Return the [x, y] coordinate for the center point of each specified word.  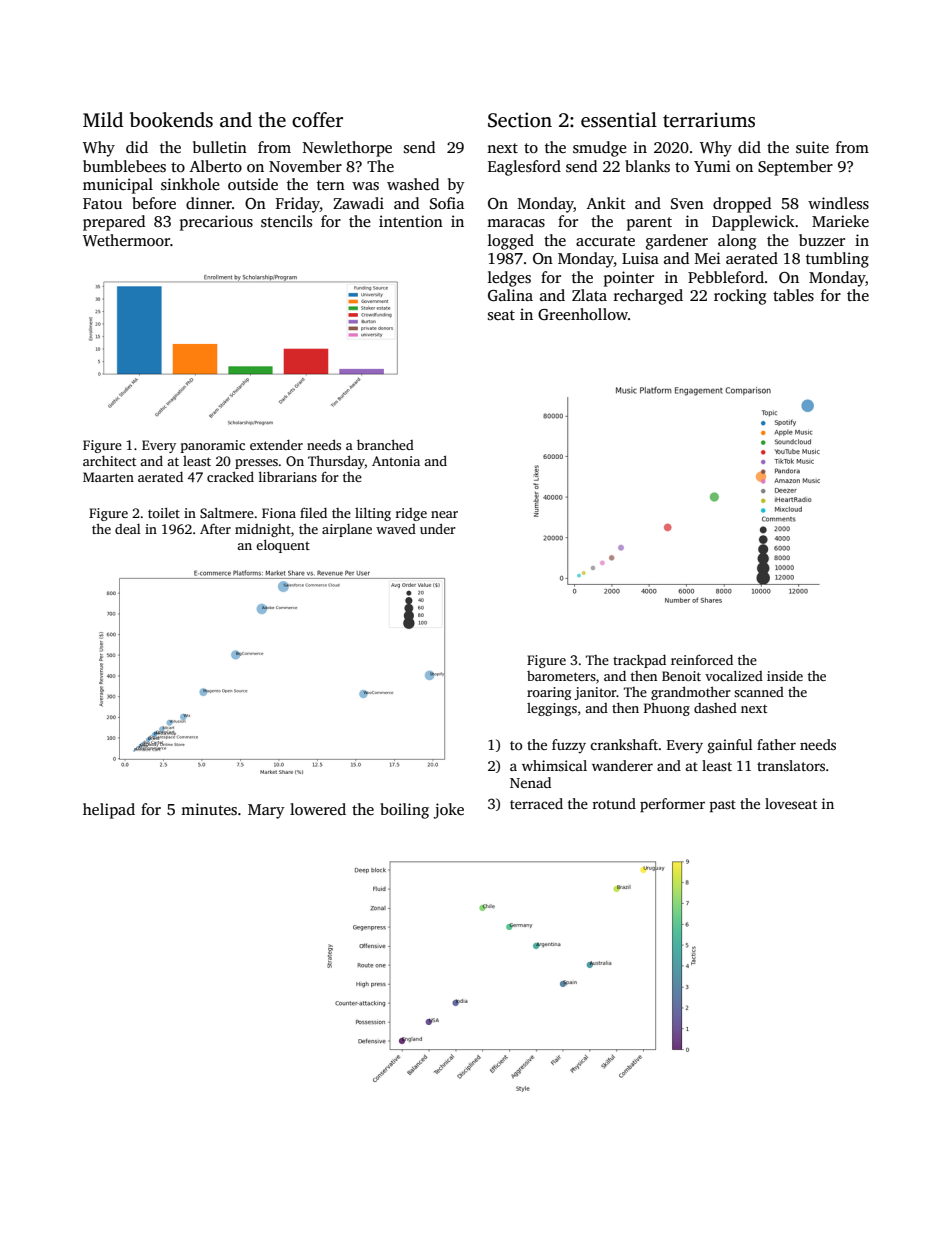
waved [396, 529]
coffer [317, 120]
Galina [510, 295]
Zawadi [358, 203]
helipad [109, 811]
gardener [677, 242]
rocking [740, 297]
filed [313, 512]
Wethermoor [126, 240]
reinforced [702, 659]
